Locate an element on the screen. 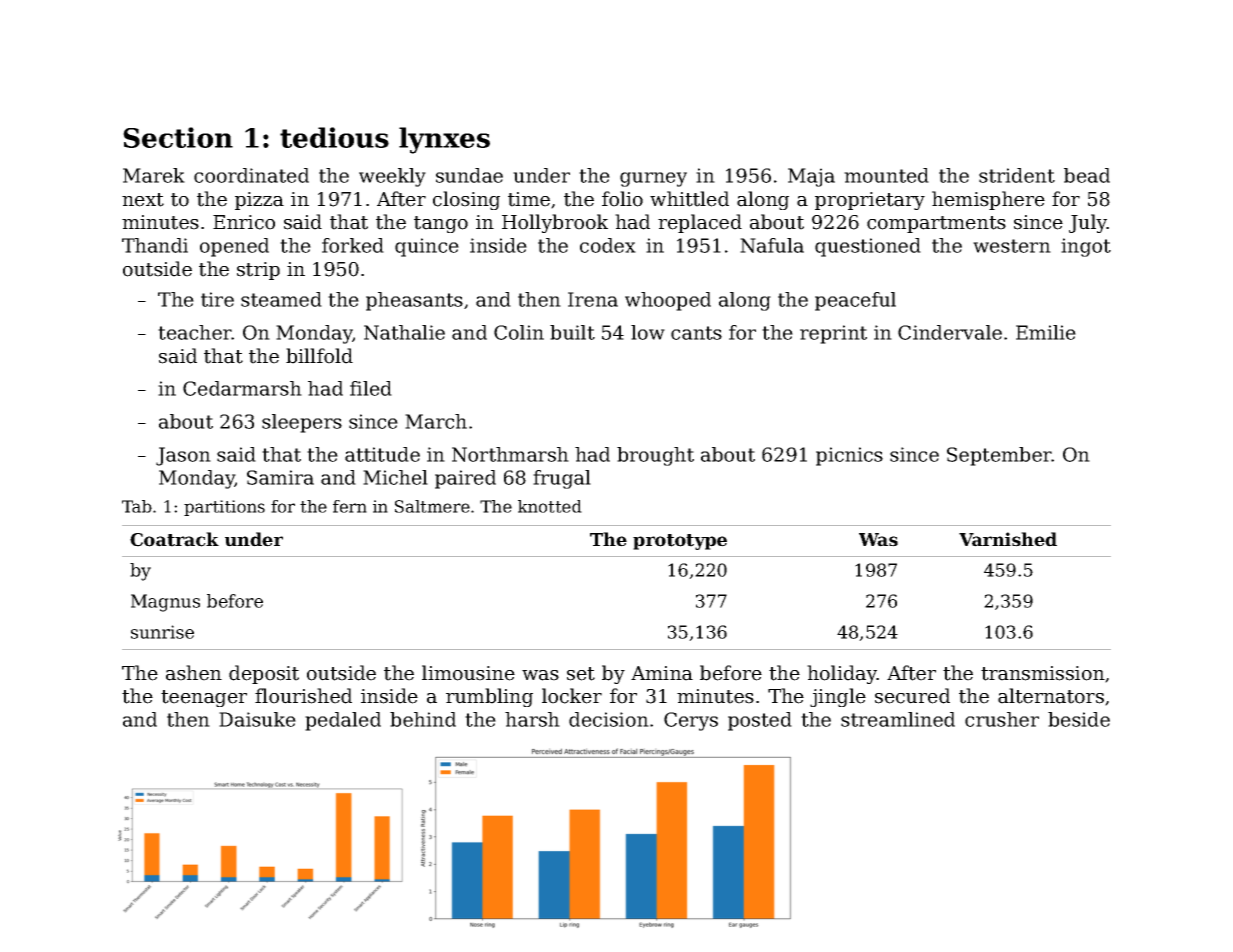 Image resolution: width=1233 pixels, height=952 pixels. lynxes is located at coordinates (444, 140).
